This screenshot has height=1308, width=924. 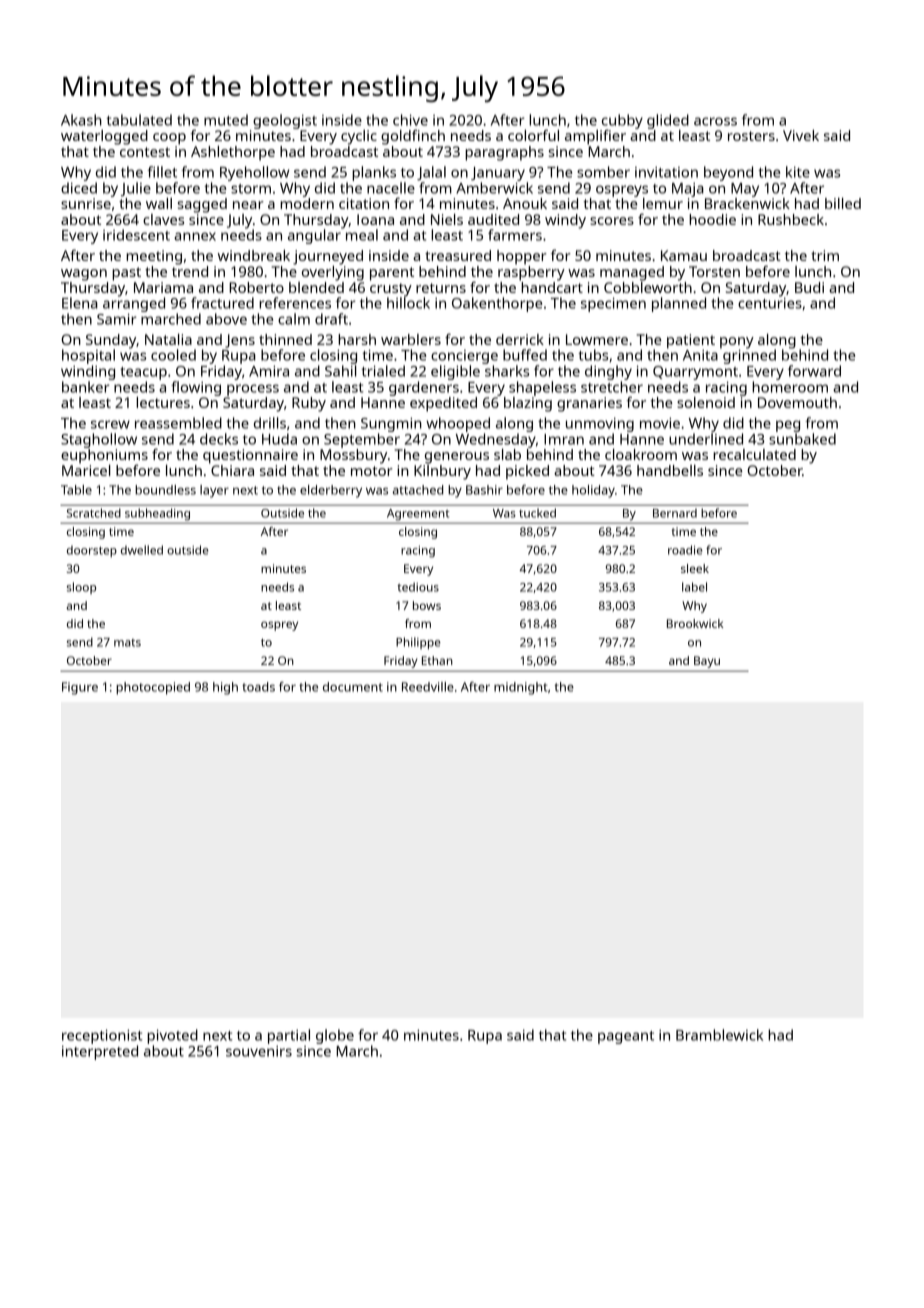 What do you see at coordinates (814, 371) in the screenshot?
I see `forward` at bounding box center [814, 371].
